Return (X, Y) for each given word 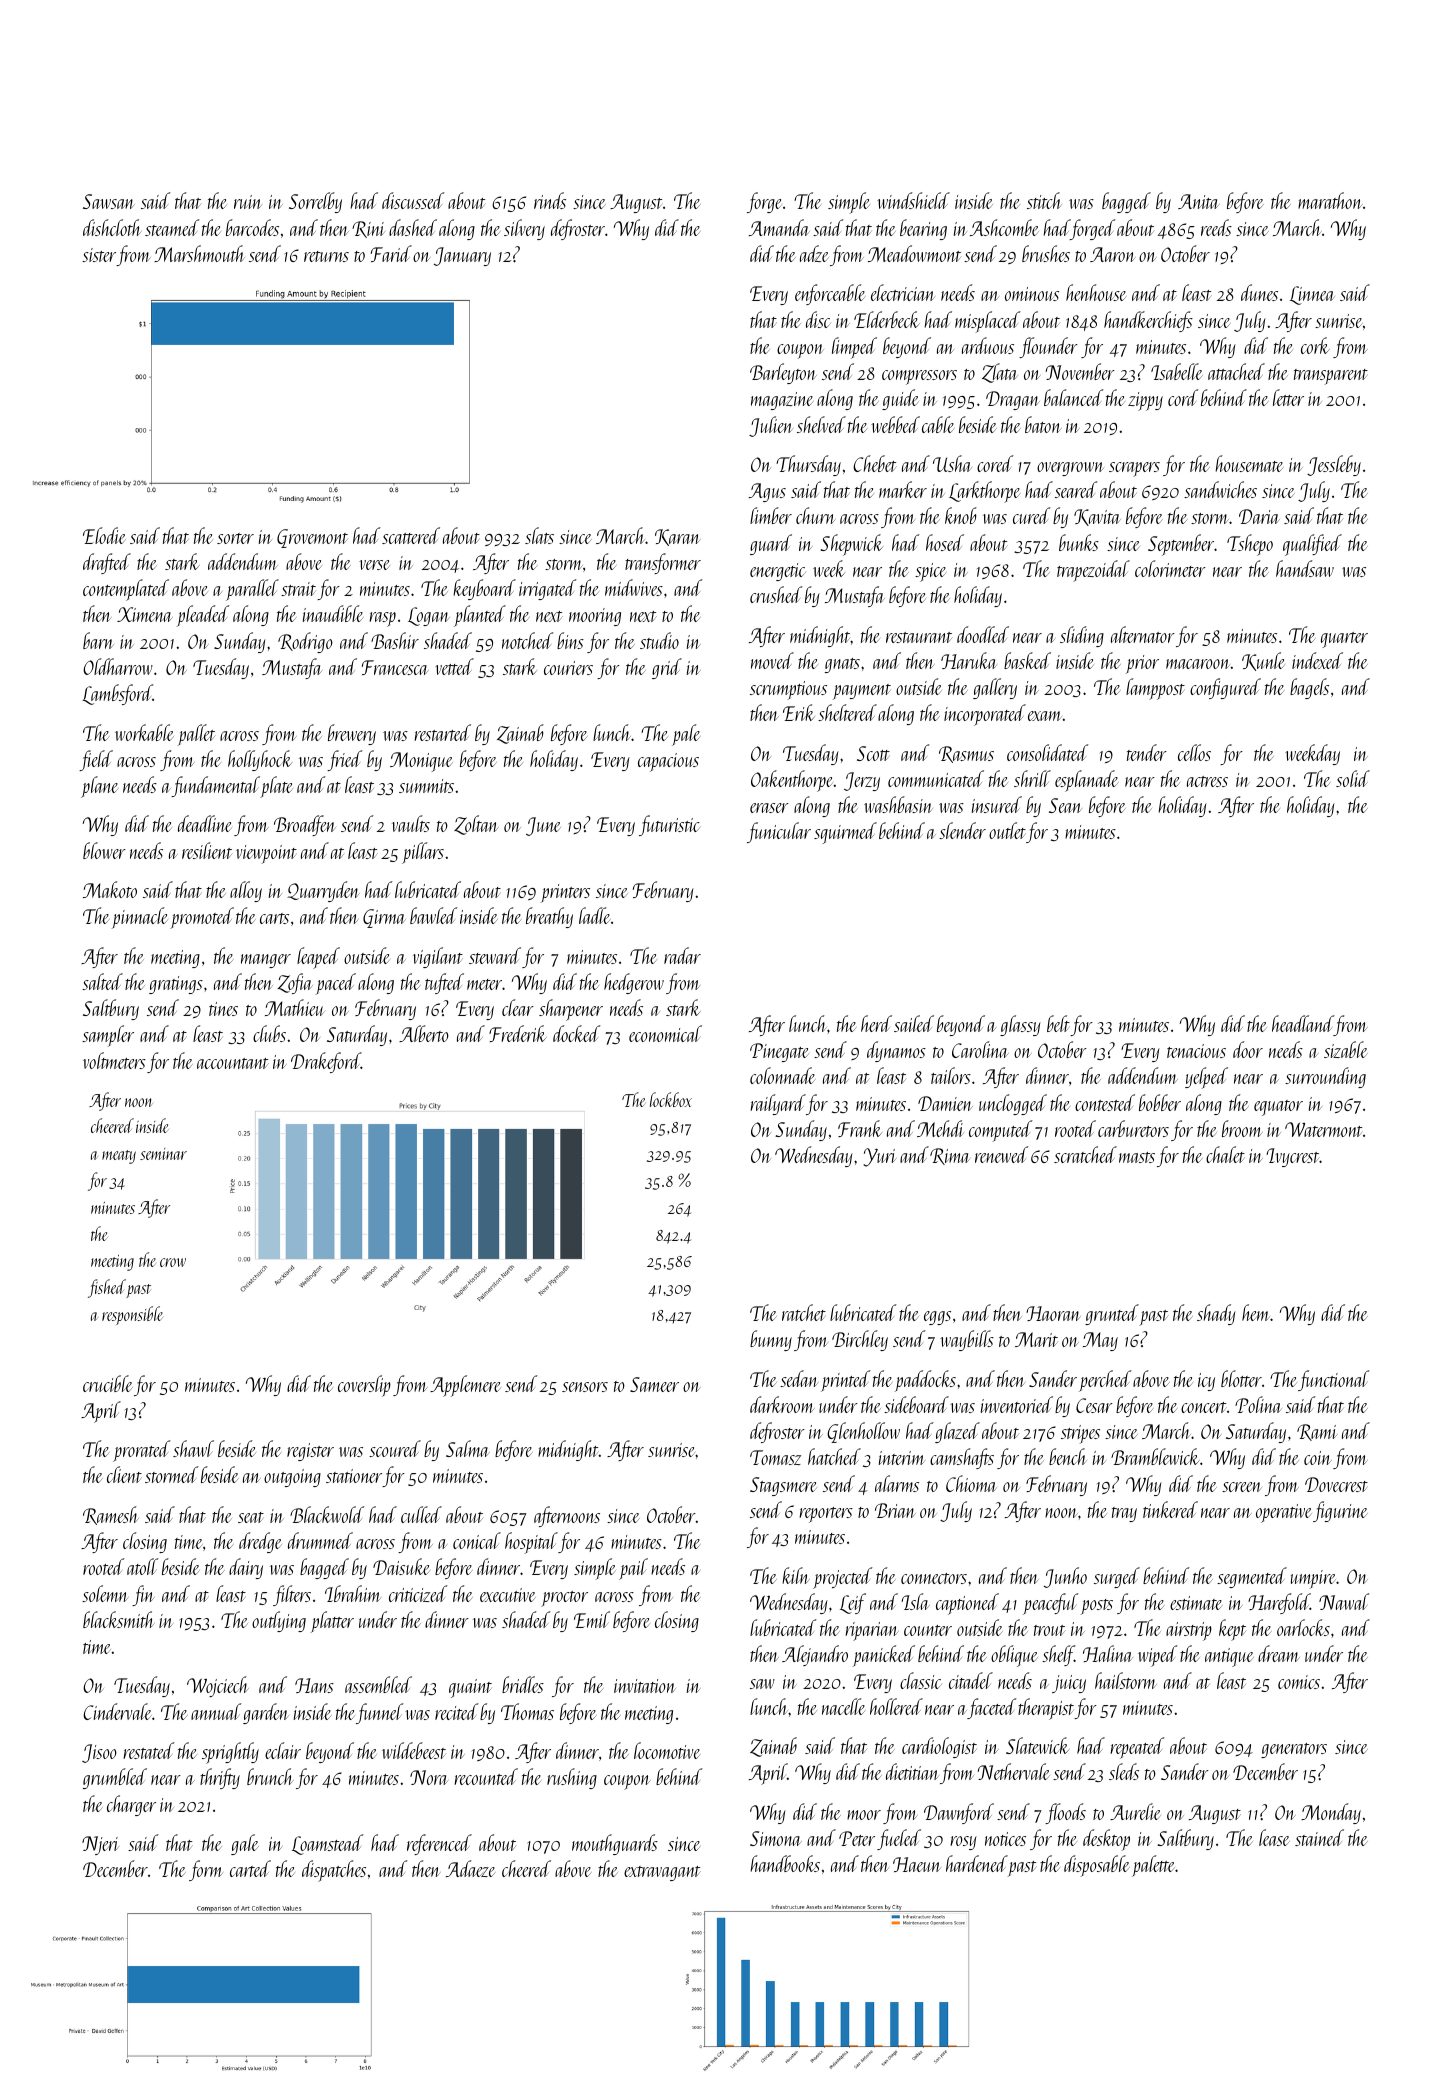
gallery (995, 688)
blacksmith (119, 1619)
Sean (1065, 805)
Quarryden (323, 891)
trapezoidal (1093, 571)
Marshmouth (199, 253)
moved (772, 660)
